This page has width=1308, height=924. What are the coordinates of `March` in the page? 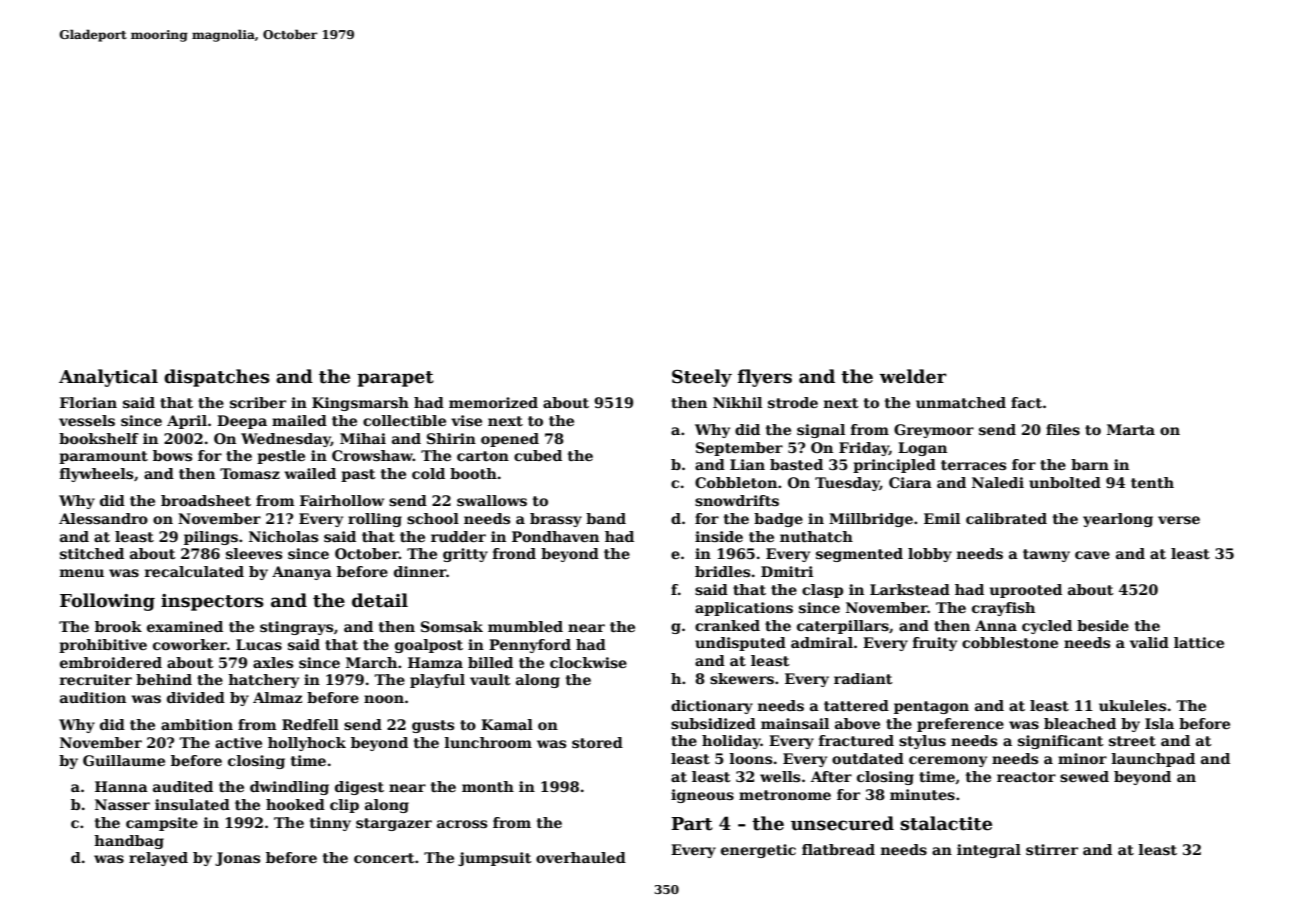 It's located at (371, 662).
